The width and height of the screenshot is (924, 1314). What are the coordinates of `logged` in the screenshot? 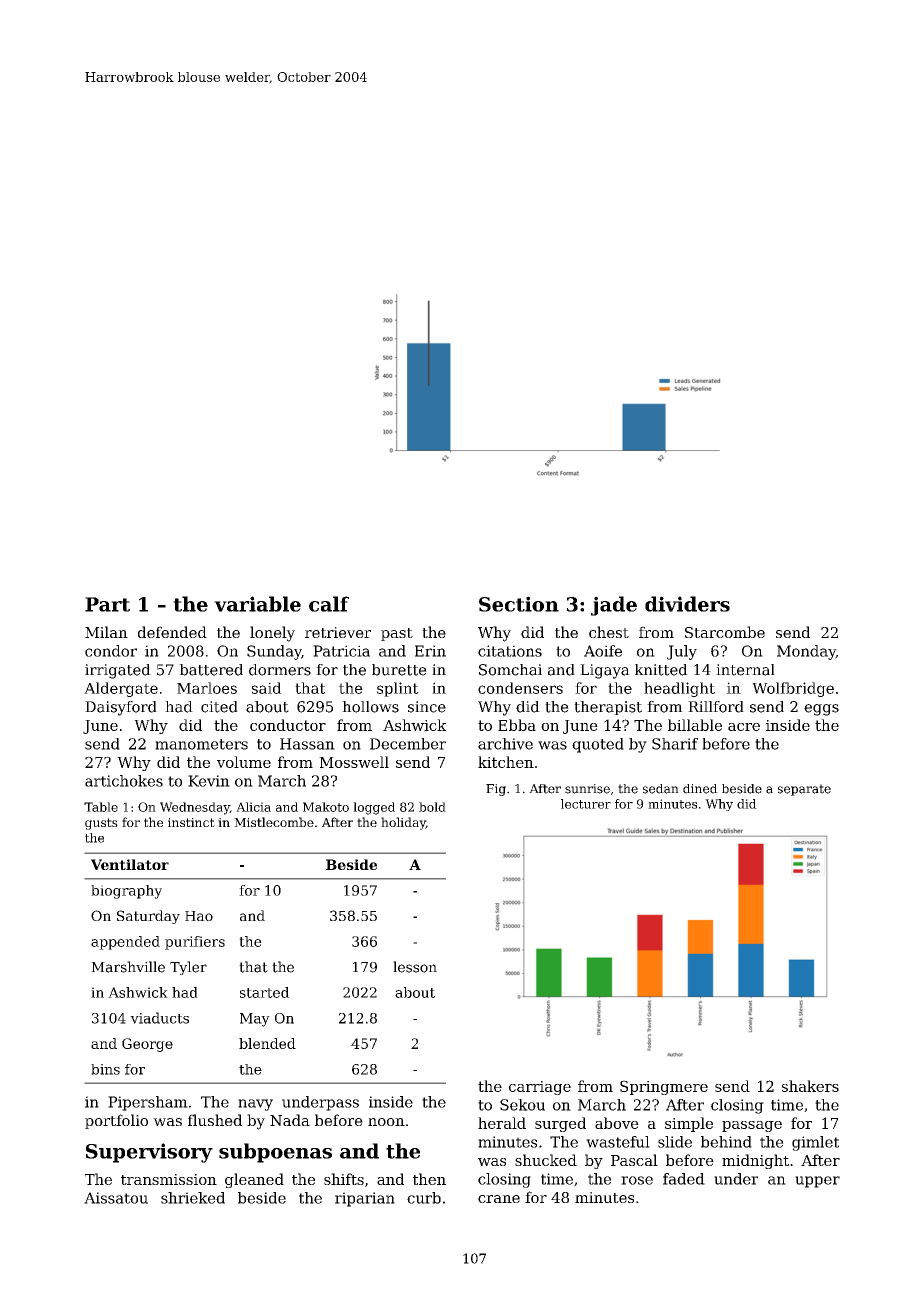 It's located at (374, 808).
